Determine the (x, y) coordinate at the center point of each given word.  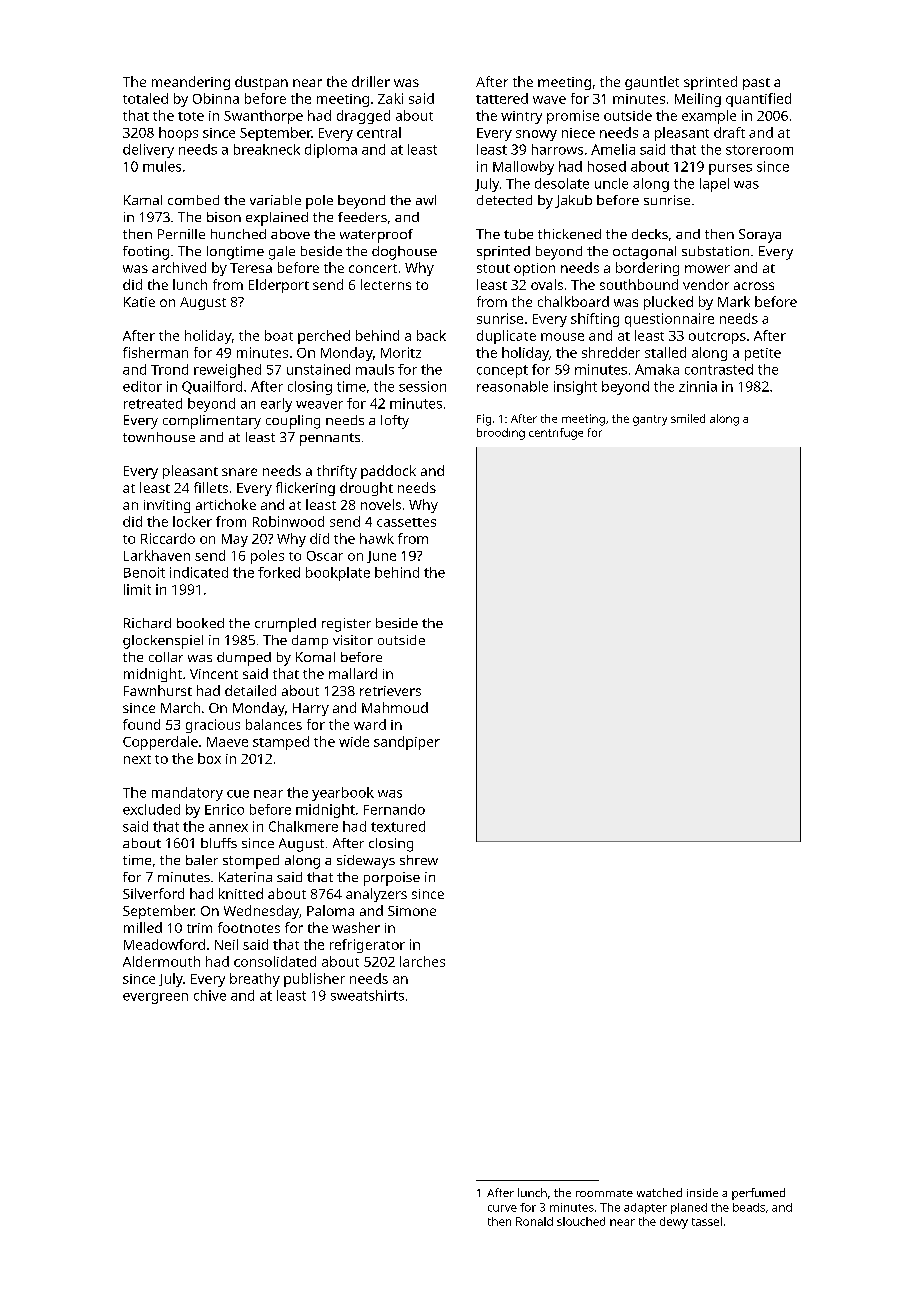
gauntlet (652, 83)
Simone (412, 911)
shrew (419, 860)
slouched (581, 1221)
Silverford (153, 893)
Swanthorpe (263, 117)
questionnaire (669, 320)
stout (493, 268)
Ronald (534, 1221)
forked (279, 572)
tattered (502, 98)
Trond (169, 369)
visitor (353, 640)
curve (502, 1208)
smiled (688, 418)
